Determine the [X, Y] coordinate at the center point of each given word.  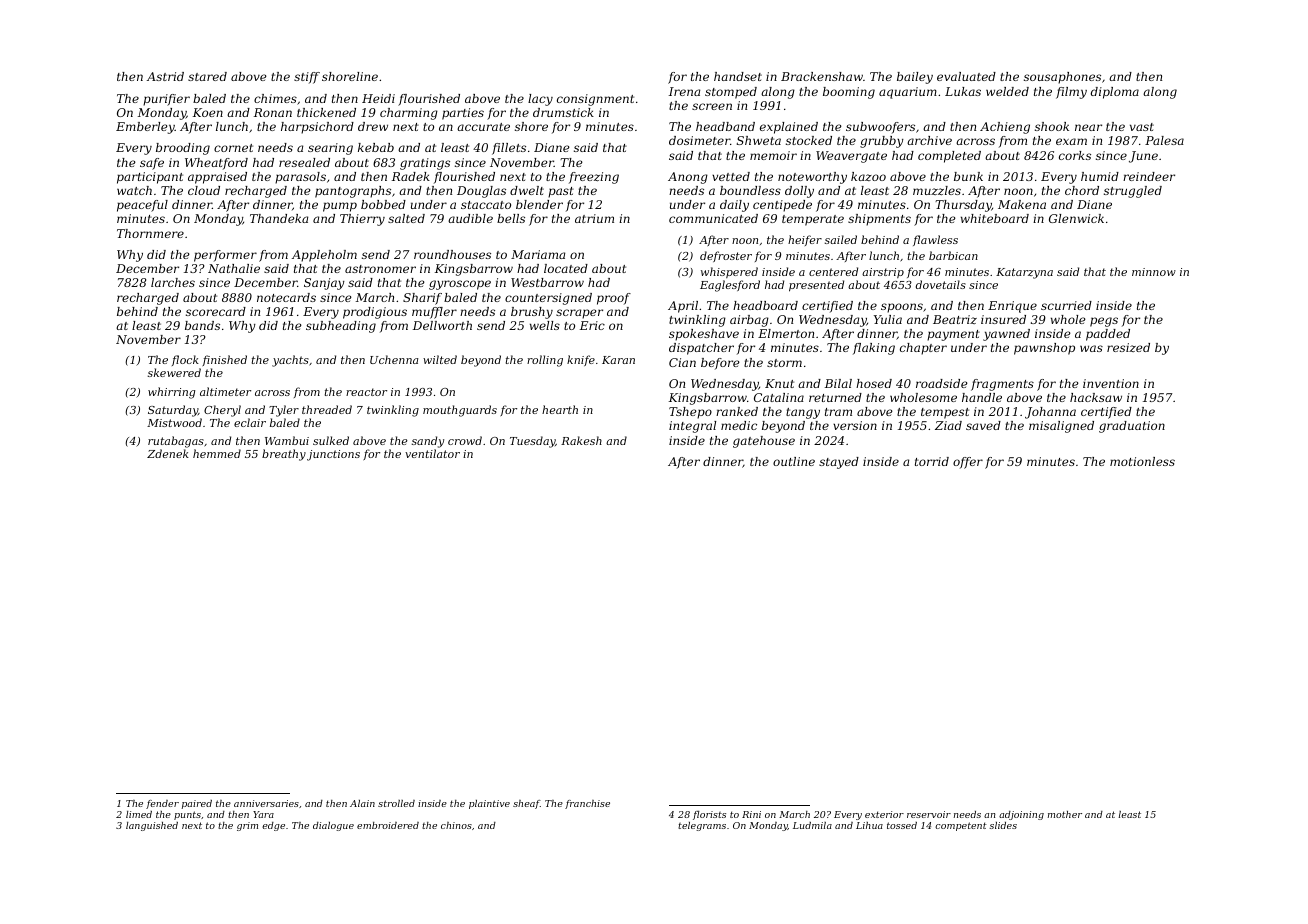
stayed [839, 463]
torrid [932, 461]
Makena [1022, 204]
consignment [595, 100]
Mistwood [174, 422]
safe [152, 164]
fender [162, 804]
